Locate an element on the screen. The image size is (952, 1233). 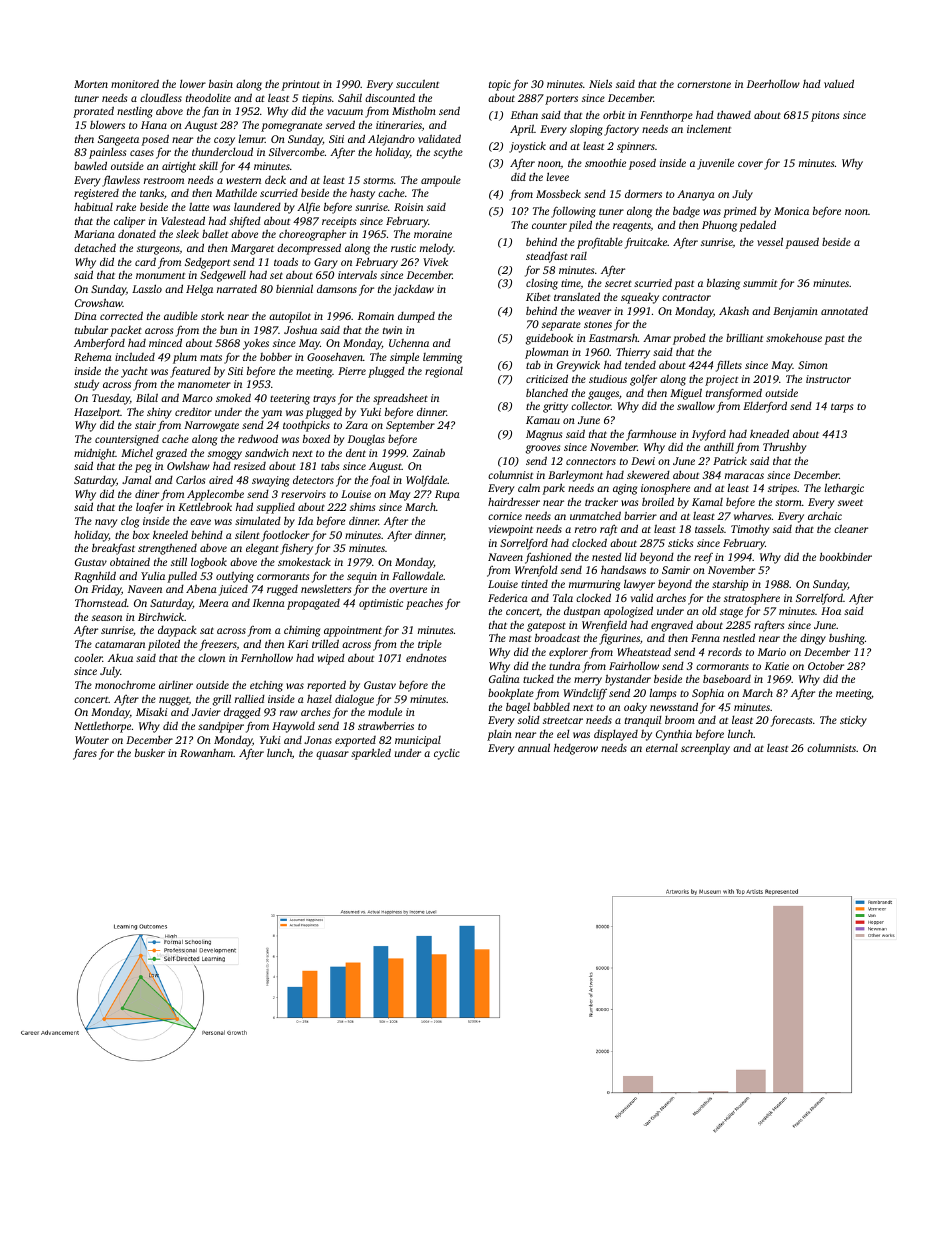
Magnus is located at coordinates (544, 435).
